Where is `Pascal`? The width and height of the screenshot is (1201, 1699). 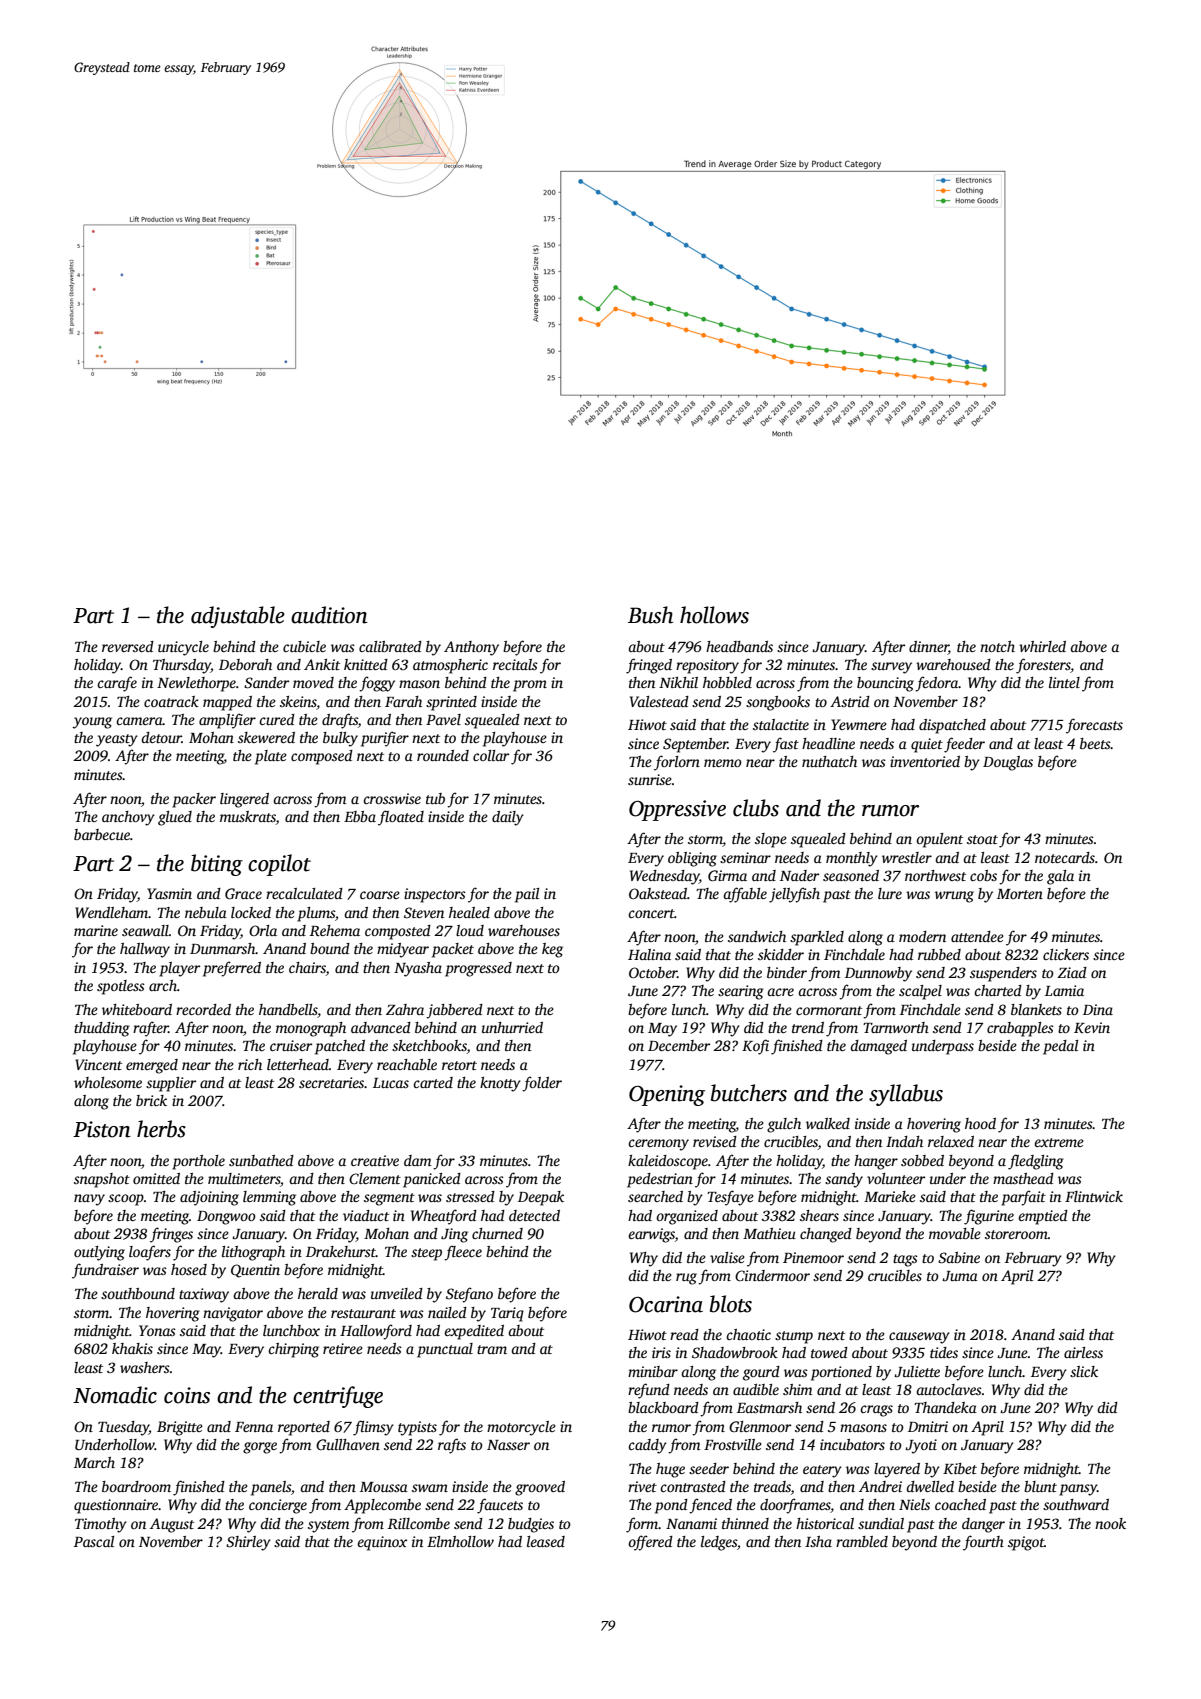 Pascal is located at coordinates (94, 1541).
